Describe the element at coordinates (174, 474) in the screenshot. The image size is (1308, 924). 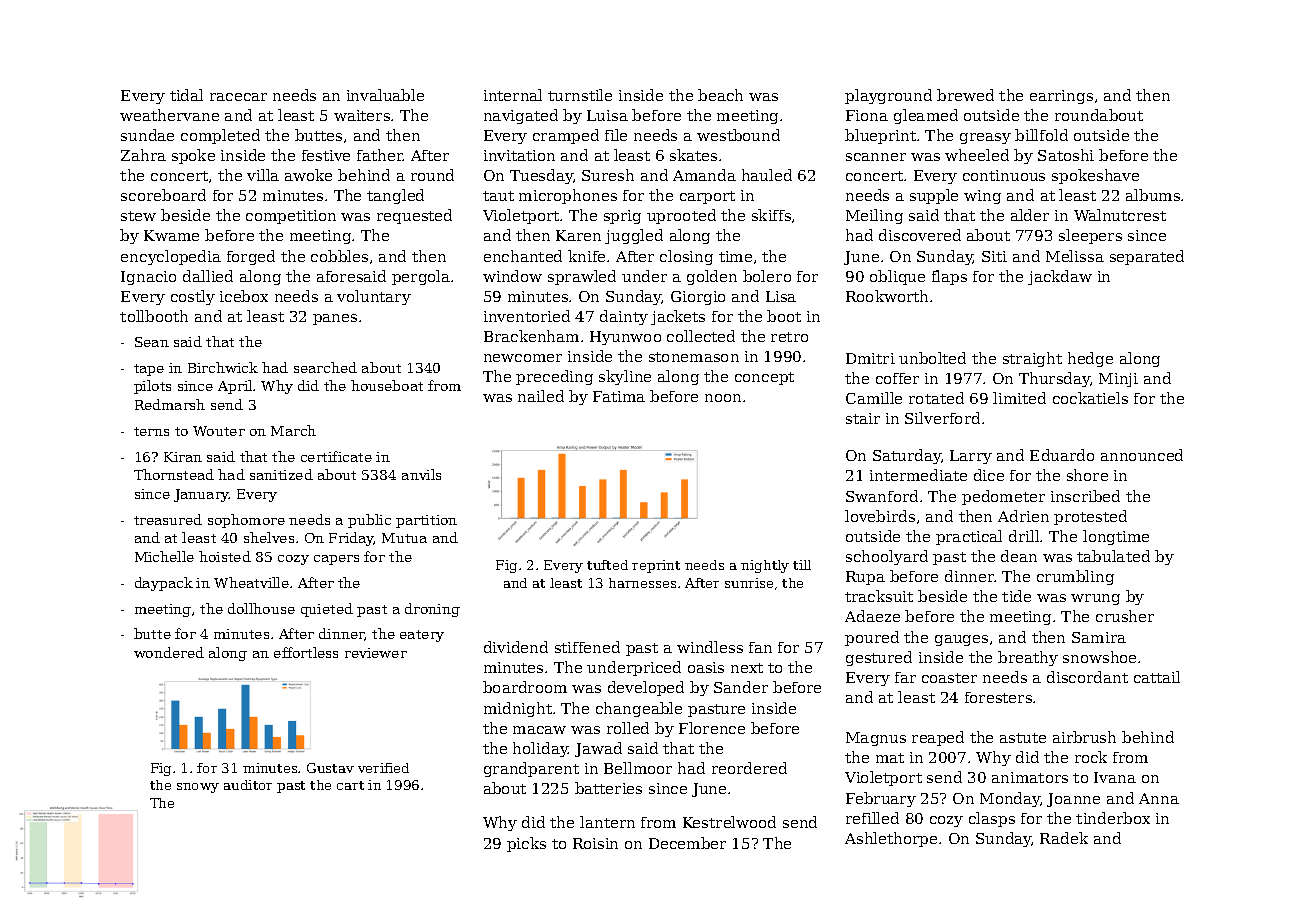
I see `Thornstead` at that location.
